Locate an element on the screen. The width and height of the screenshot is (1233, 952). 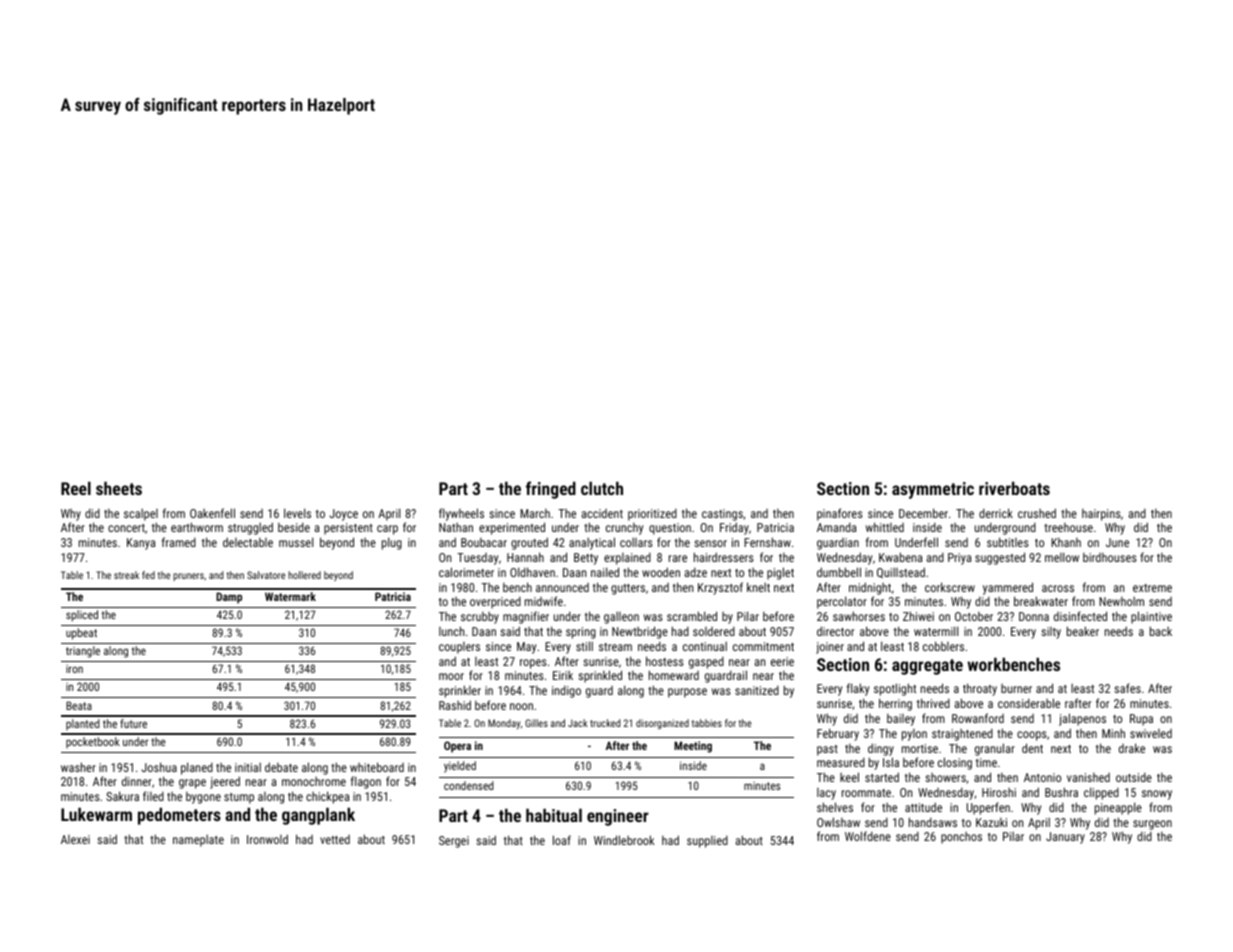
washer is located at coordinates (78, 767).
